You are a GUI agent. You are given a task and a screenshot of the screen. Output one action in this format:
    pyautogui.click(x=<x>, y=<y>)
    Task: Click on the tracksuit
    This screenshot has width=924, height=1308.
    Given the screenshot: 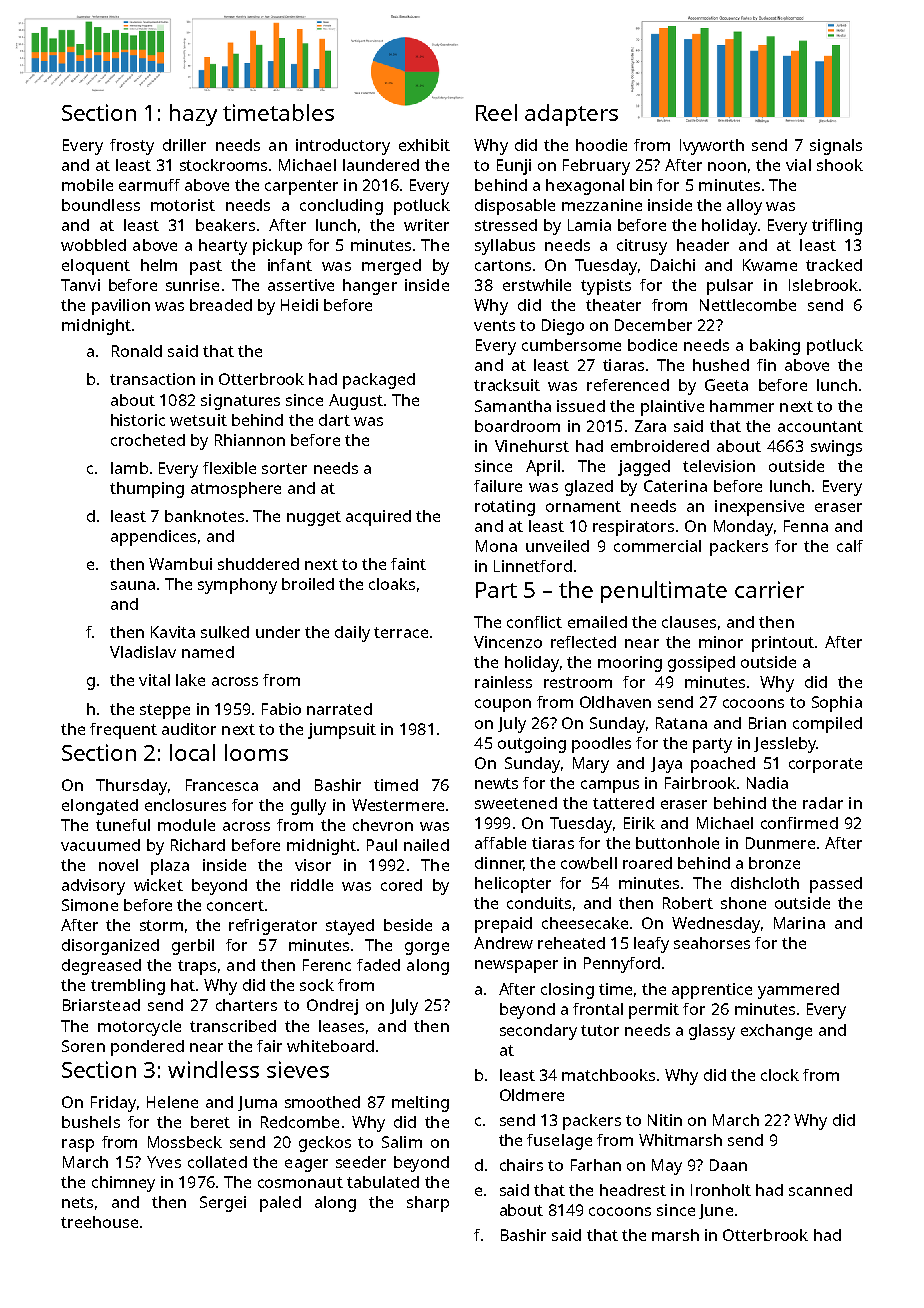 What is the action you would take?
    pyautogui.click(x=507, y=385)
